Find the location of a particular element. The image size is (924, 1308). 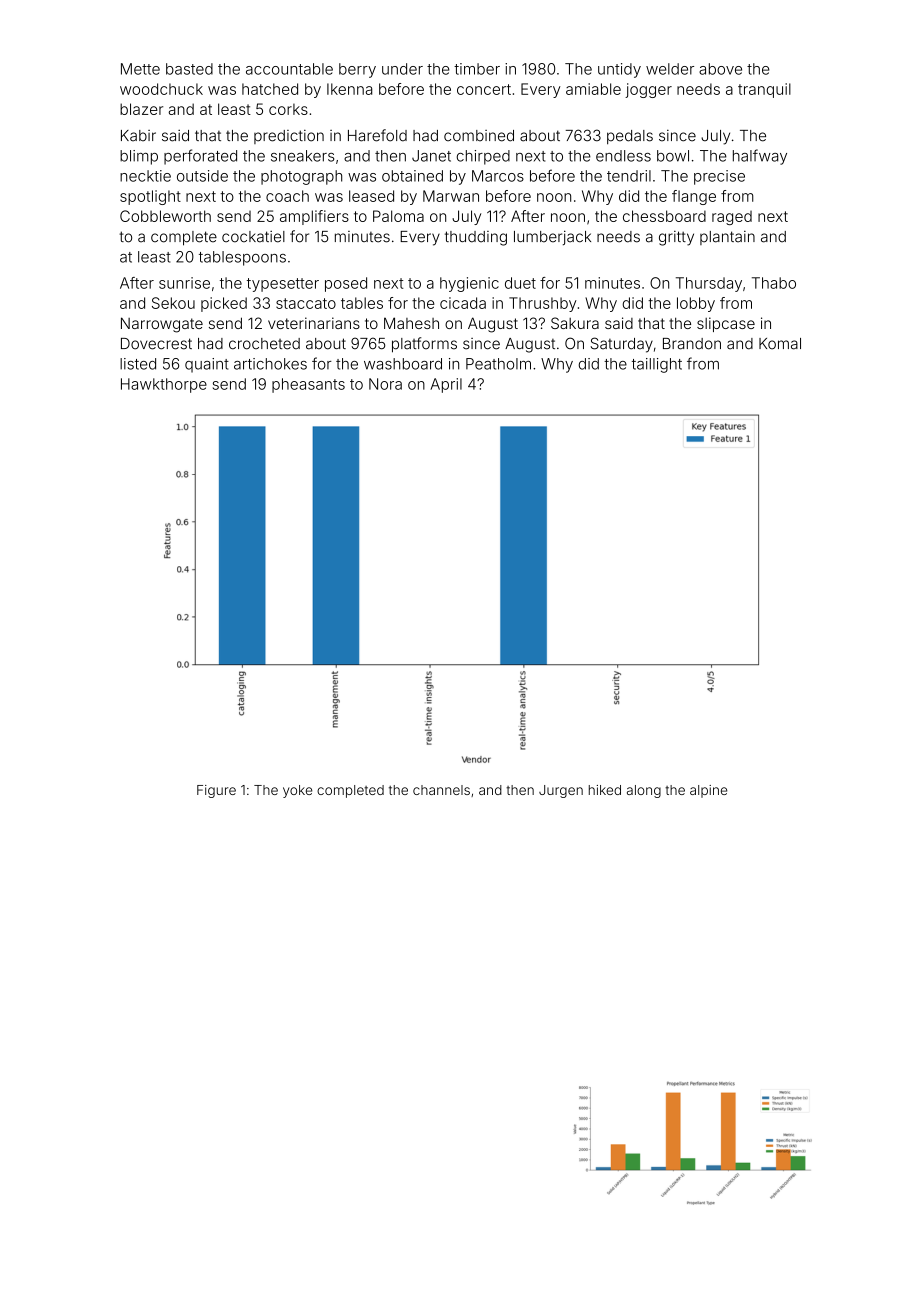

Mette is located at coordinates (140, 69).
